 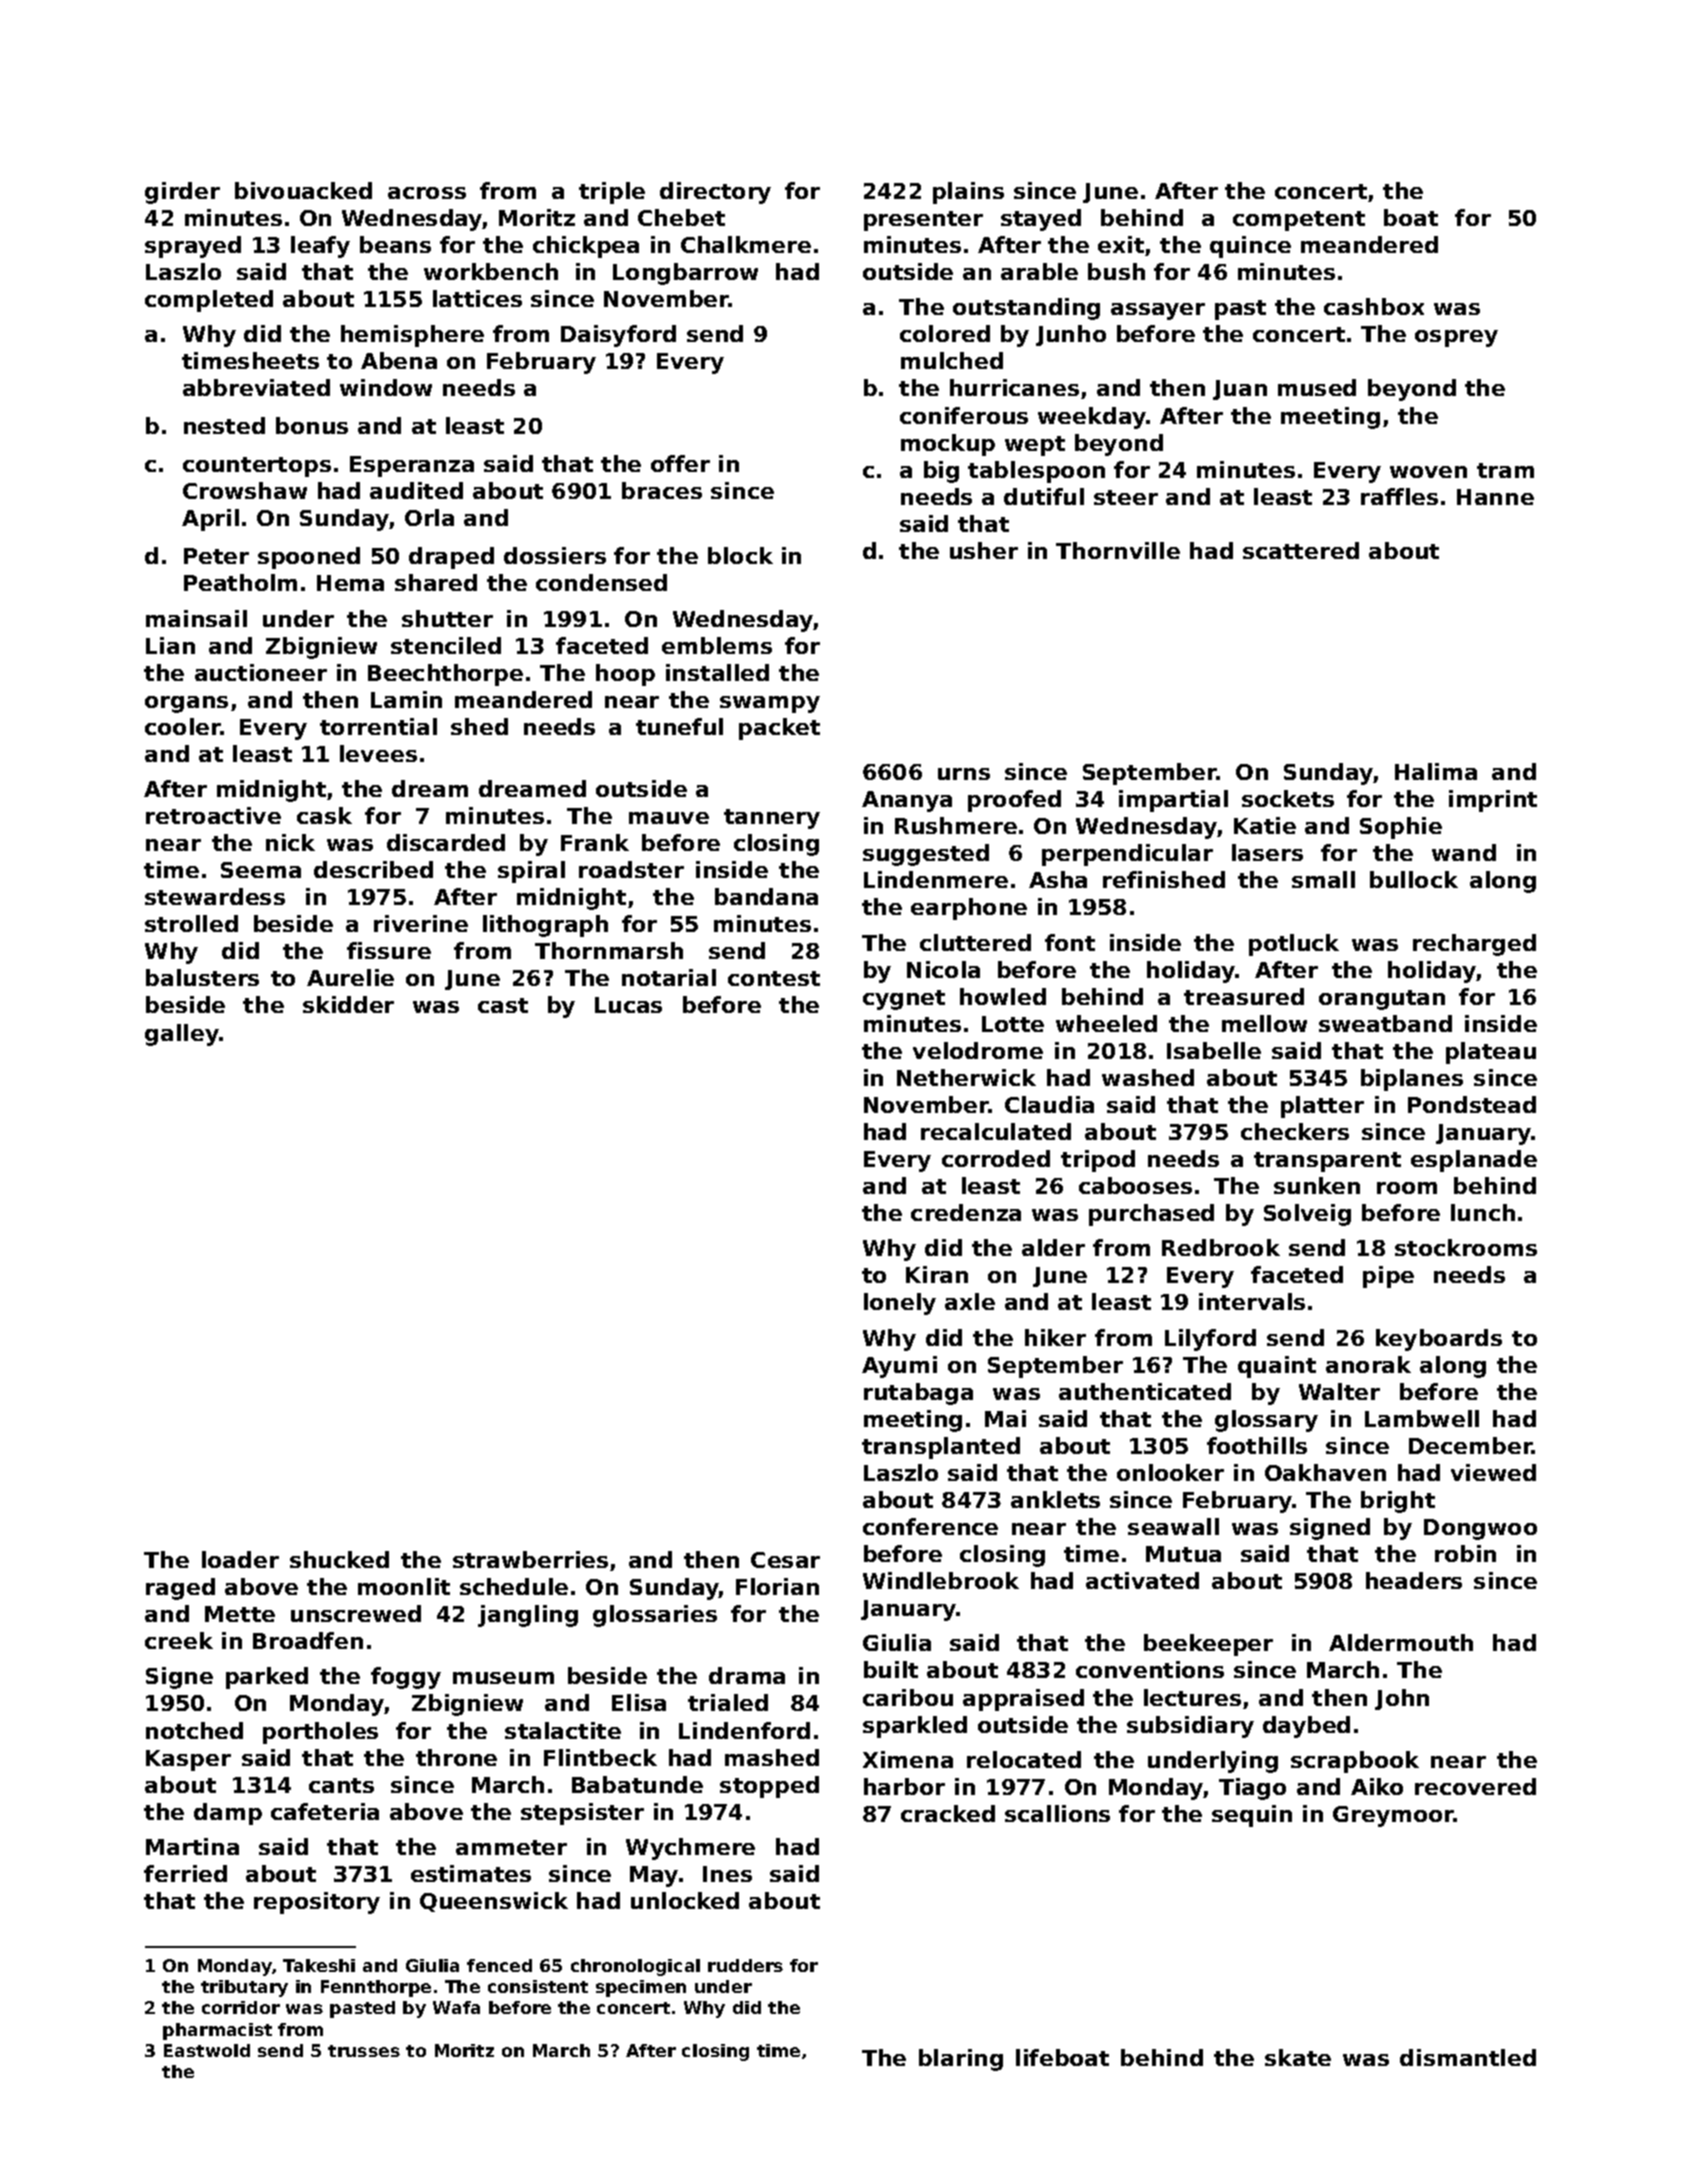 I want to click on strawberries, so click(x=530, y=1559).
